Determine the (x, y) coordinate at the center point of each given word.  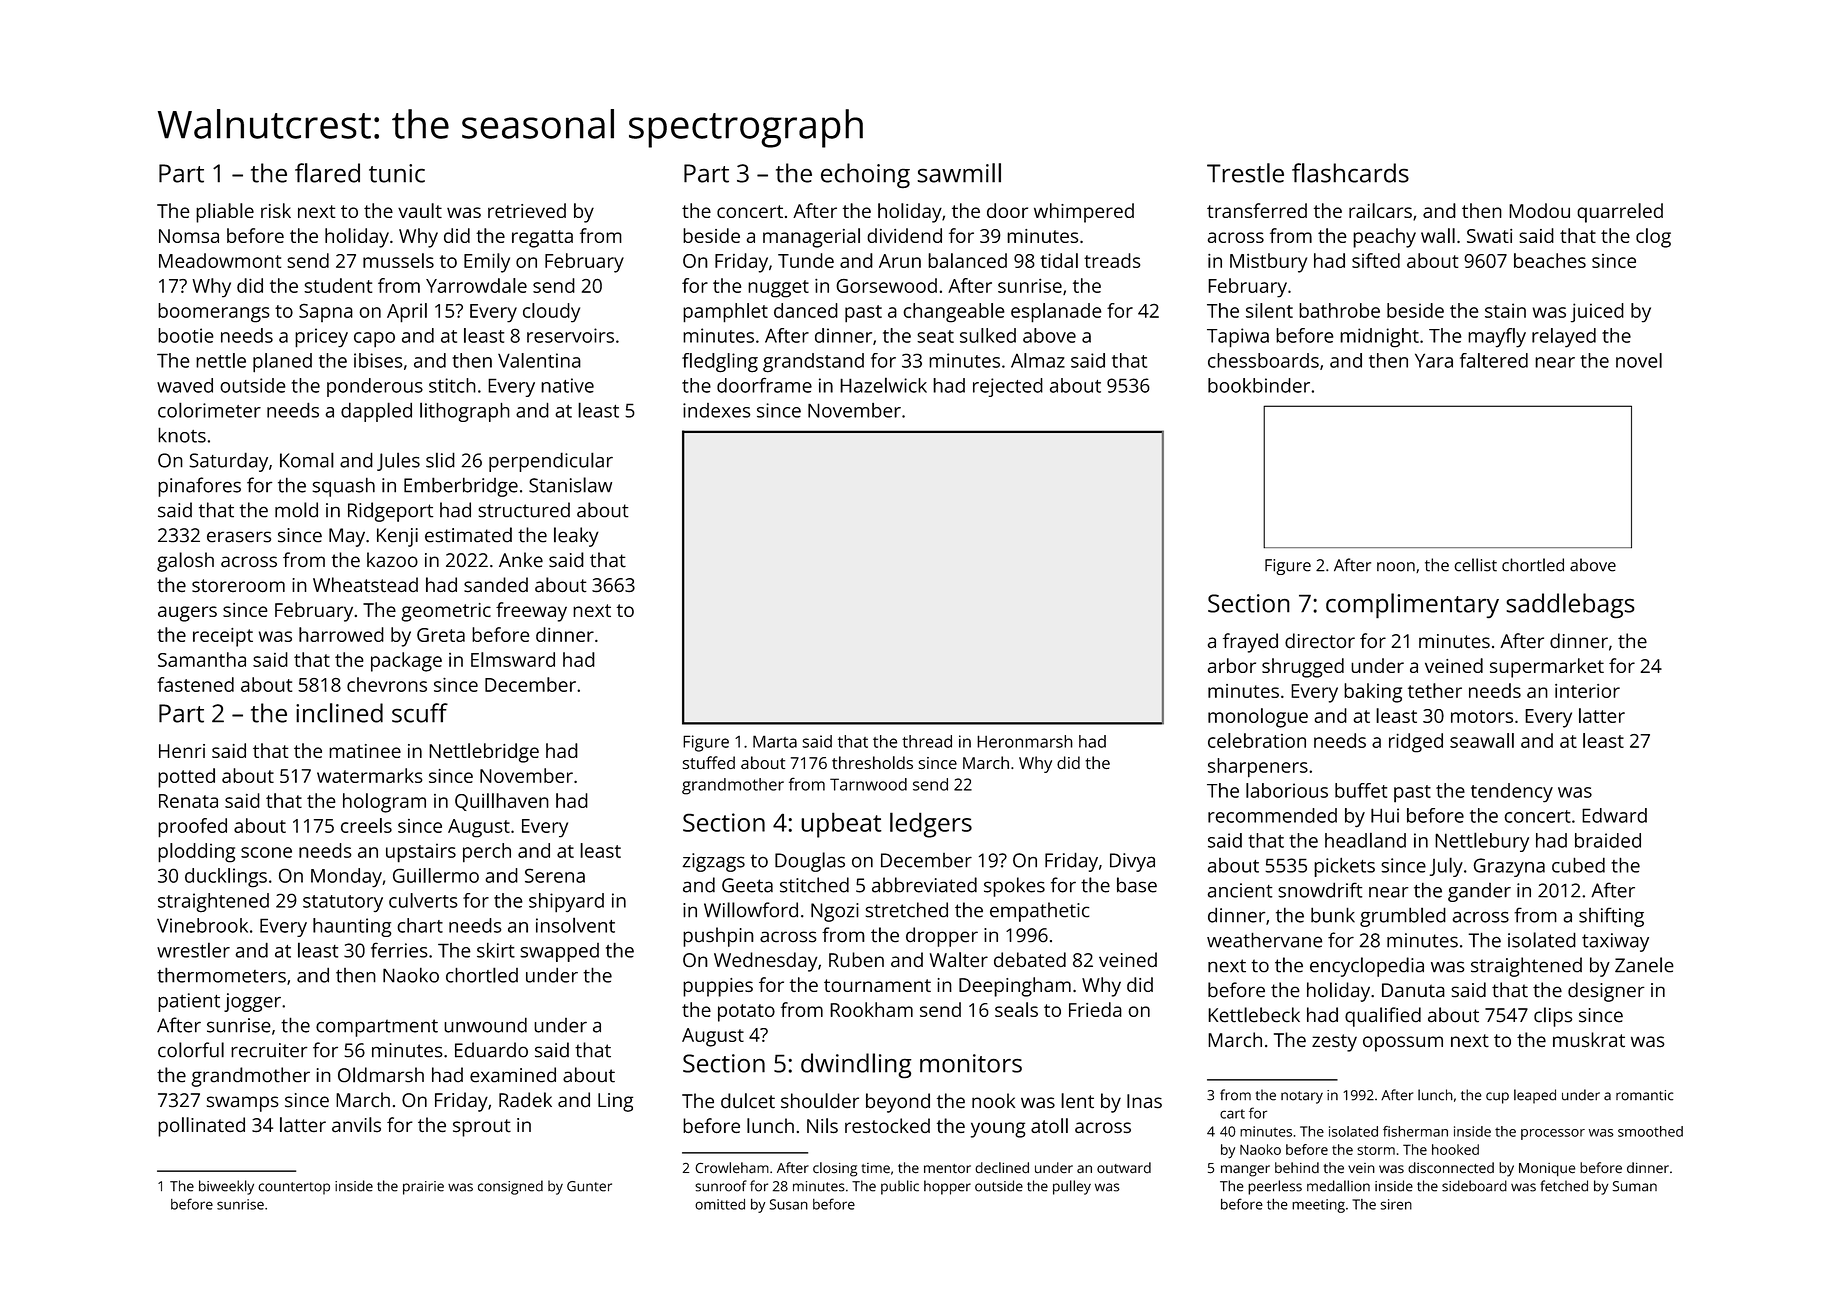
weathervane (1264, 940)
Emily (487, 263)
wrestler (193, 950)
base (1137, 885)
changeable (954, 313)
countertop (294, 1188)
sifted (1376, 260)
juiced (1597, 313)
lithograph (465, 412)
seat (935, 336)
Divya (1132, 862)
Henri (182, 751)
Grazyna (1509, 867)
